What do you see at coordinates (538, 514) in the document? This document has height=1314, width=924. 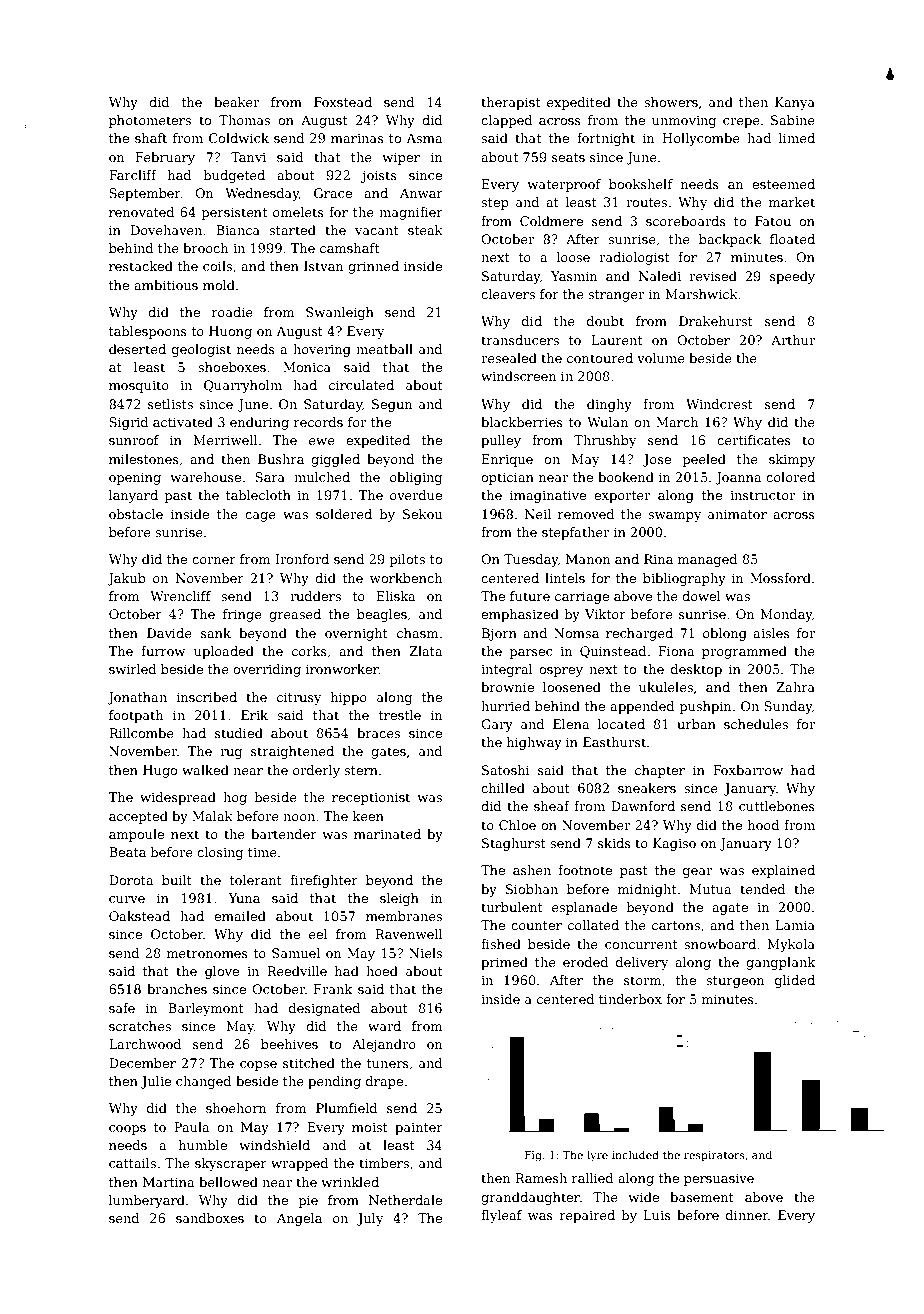 I see `Neil` at bounding box center [538, 514].
